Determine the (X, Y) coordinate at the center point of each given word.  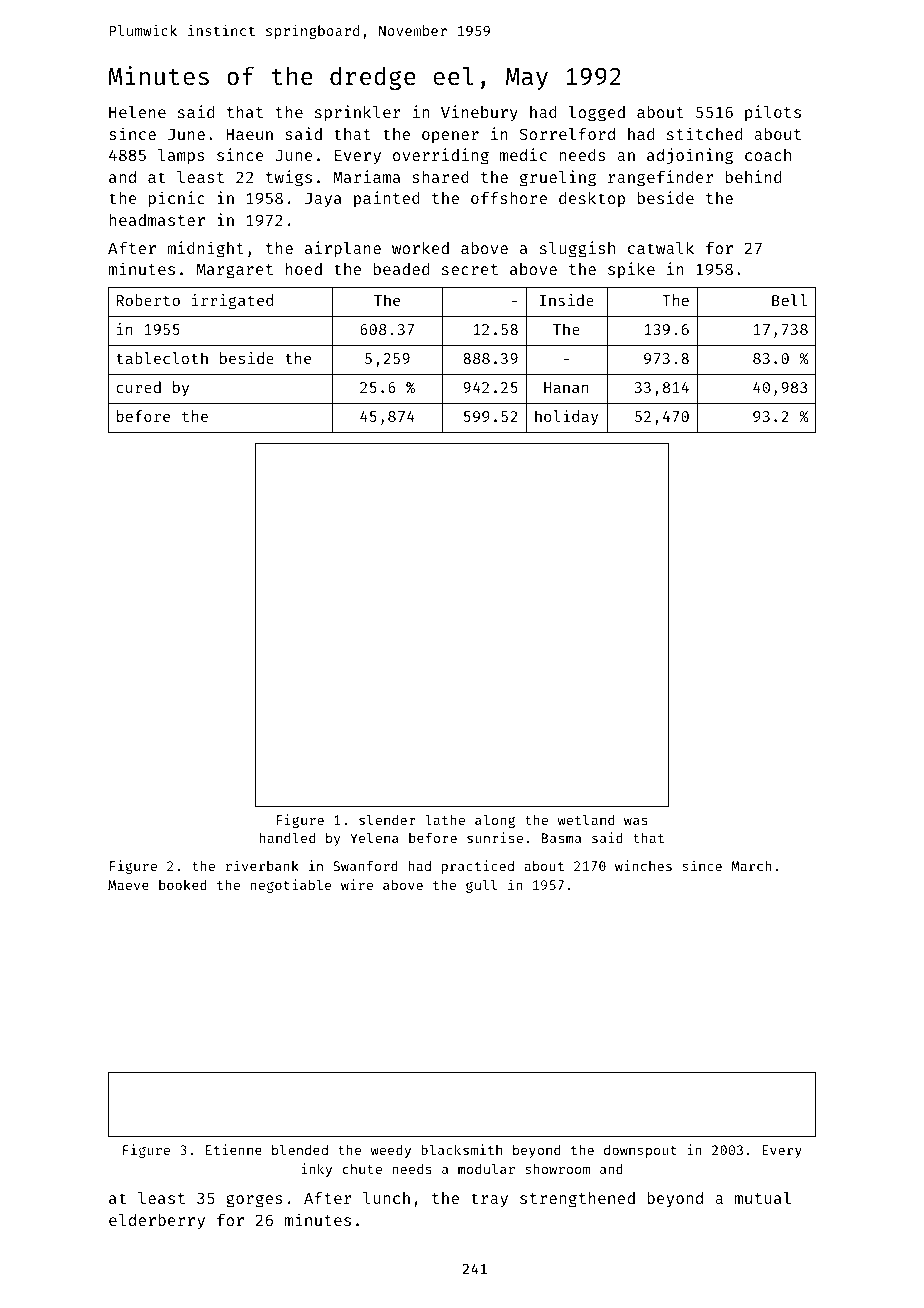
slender (387, 819)
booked (183, 885)
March (751, 865)
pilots (773, 113)
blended (300, 1149)
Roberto (148, 300)
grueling (558, 178)
